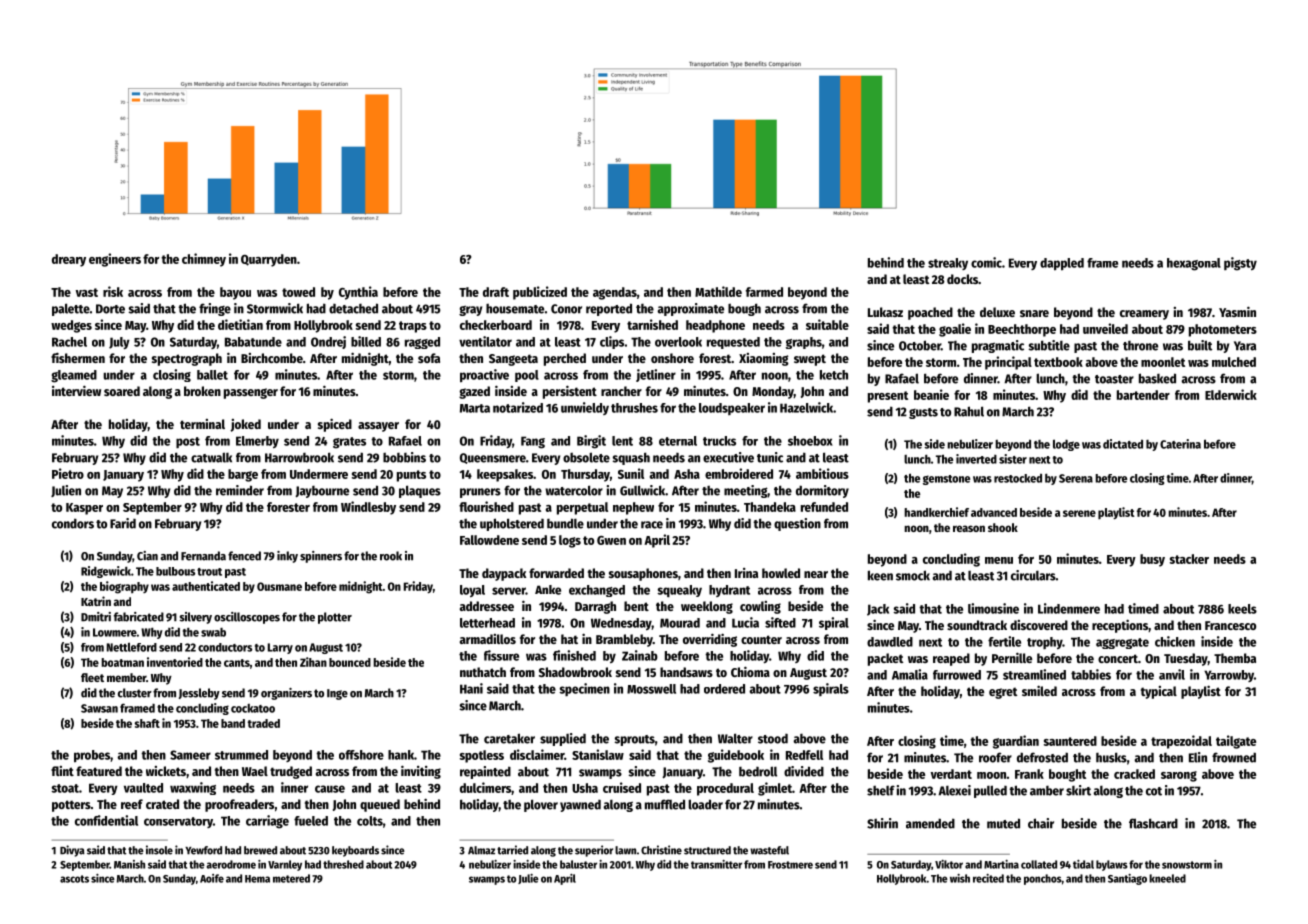 This screenshot has width=1308, height=924. Describe the element at coordinates (69, 260) in the screenshot. I see `dreary` at that location.
